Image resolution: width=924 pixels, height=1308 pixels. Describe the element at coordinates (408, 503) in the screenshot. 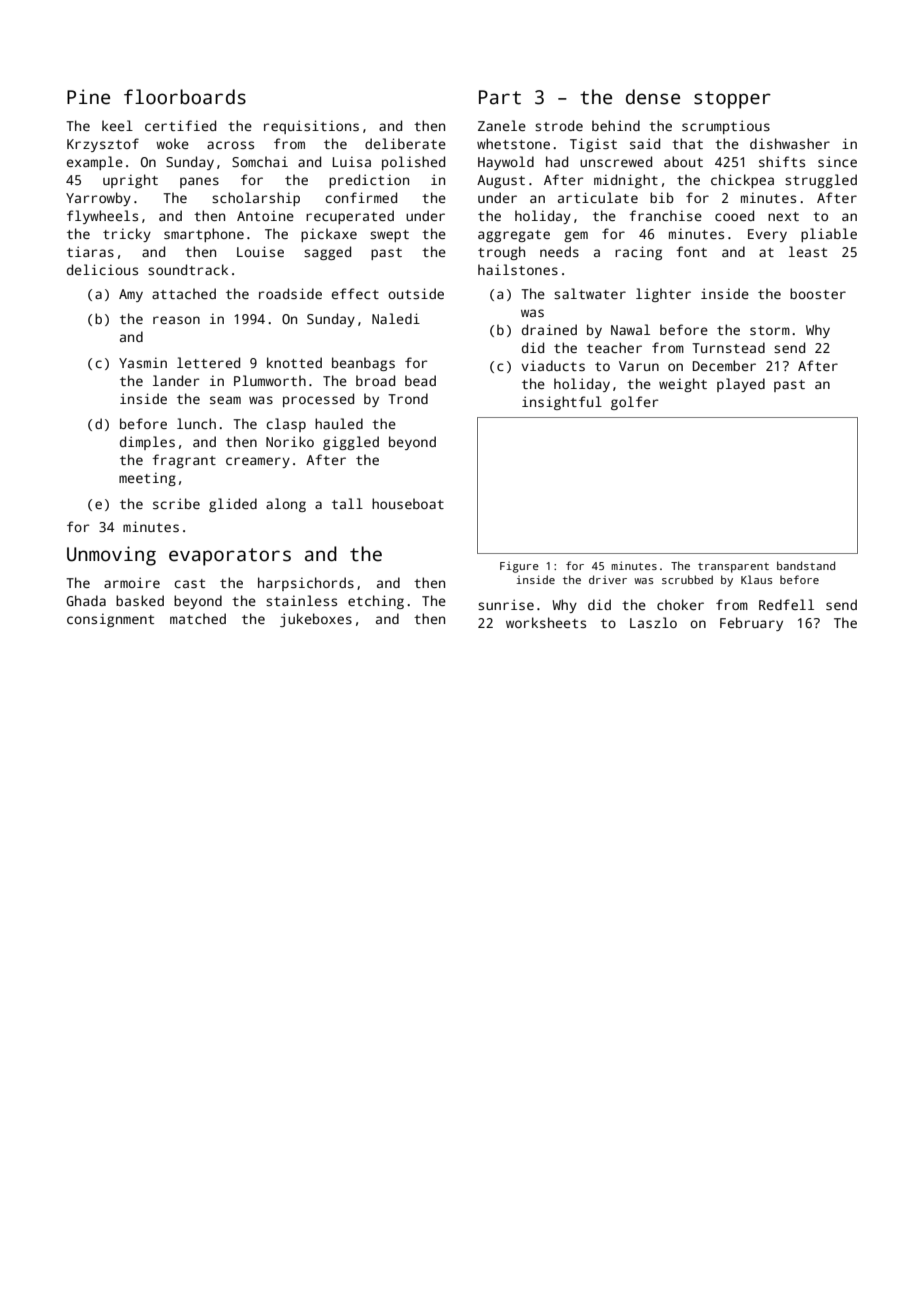

I see `houseboat` at that location.
